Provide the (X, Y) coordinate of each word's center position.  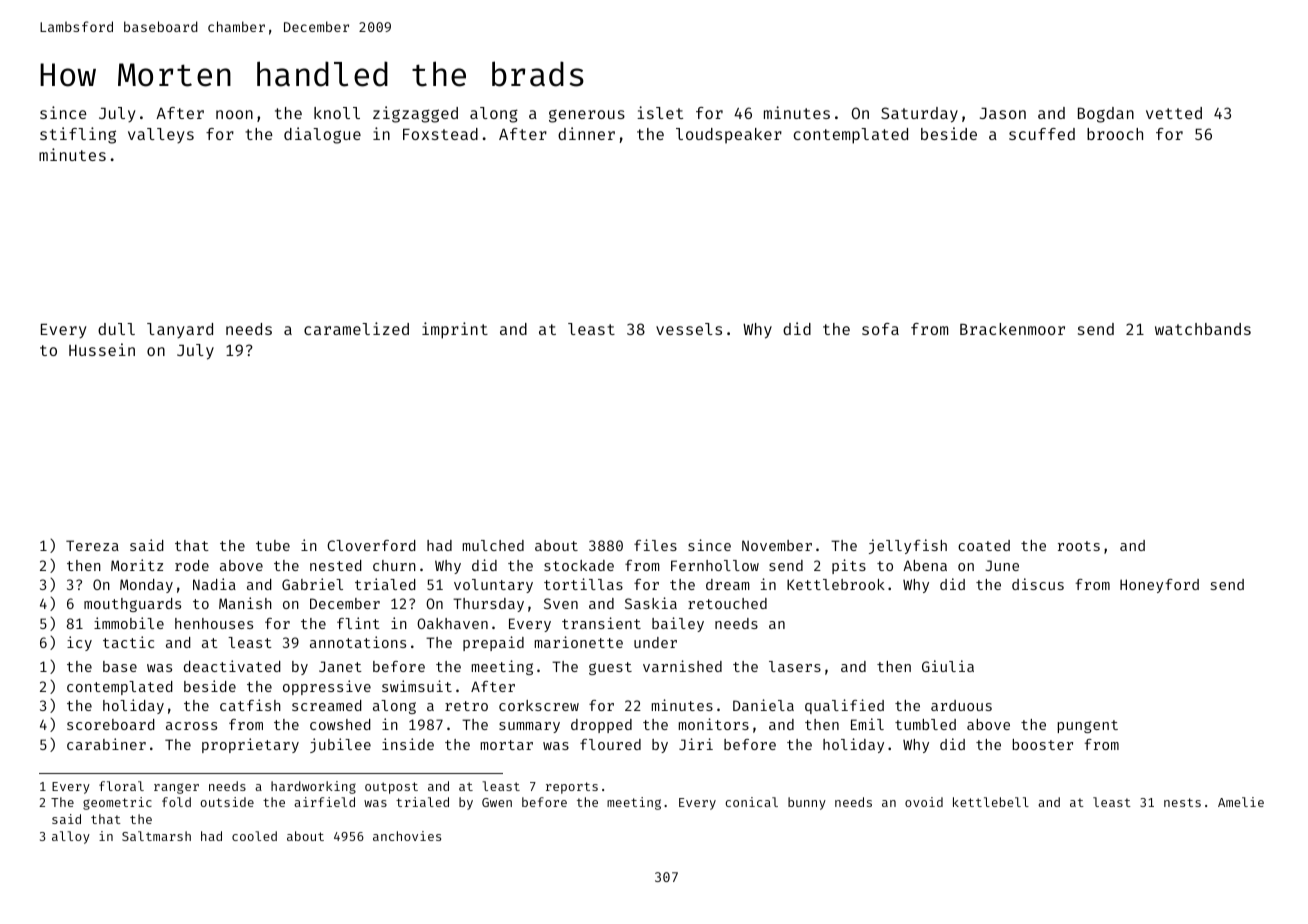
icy (79, 643)
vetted (1174, 113)
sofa (880, 329)
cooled (254, 836)
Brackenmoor (1012, 329)
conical (751, 802)
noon (234, 114)
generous (587, 116)
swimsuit (417, 686)
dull (116, 329)
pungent (1087, 726)
